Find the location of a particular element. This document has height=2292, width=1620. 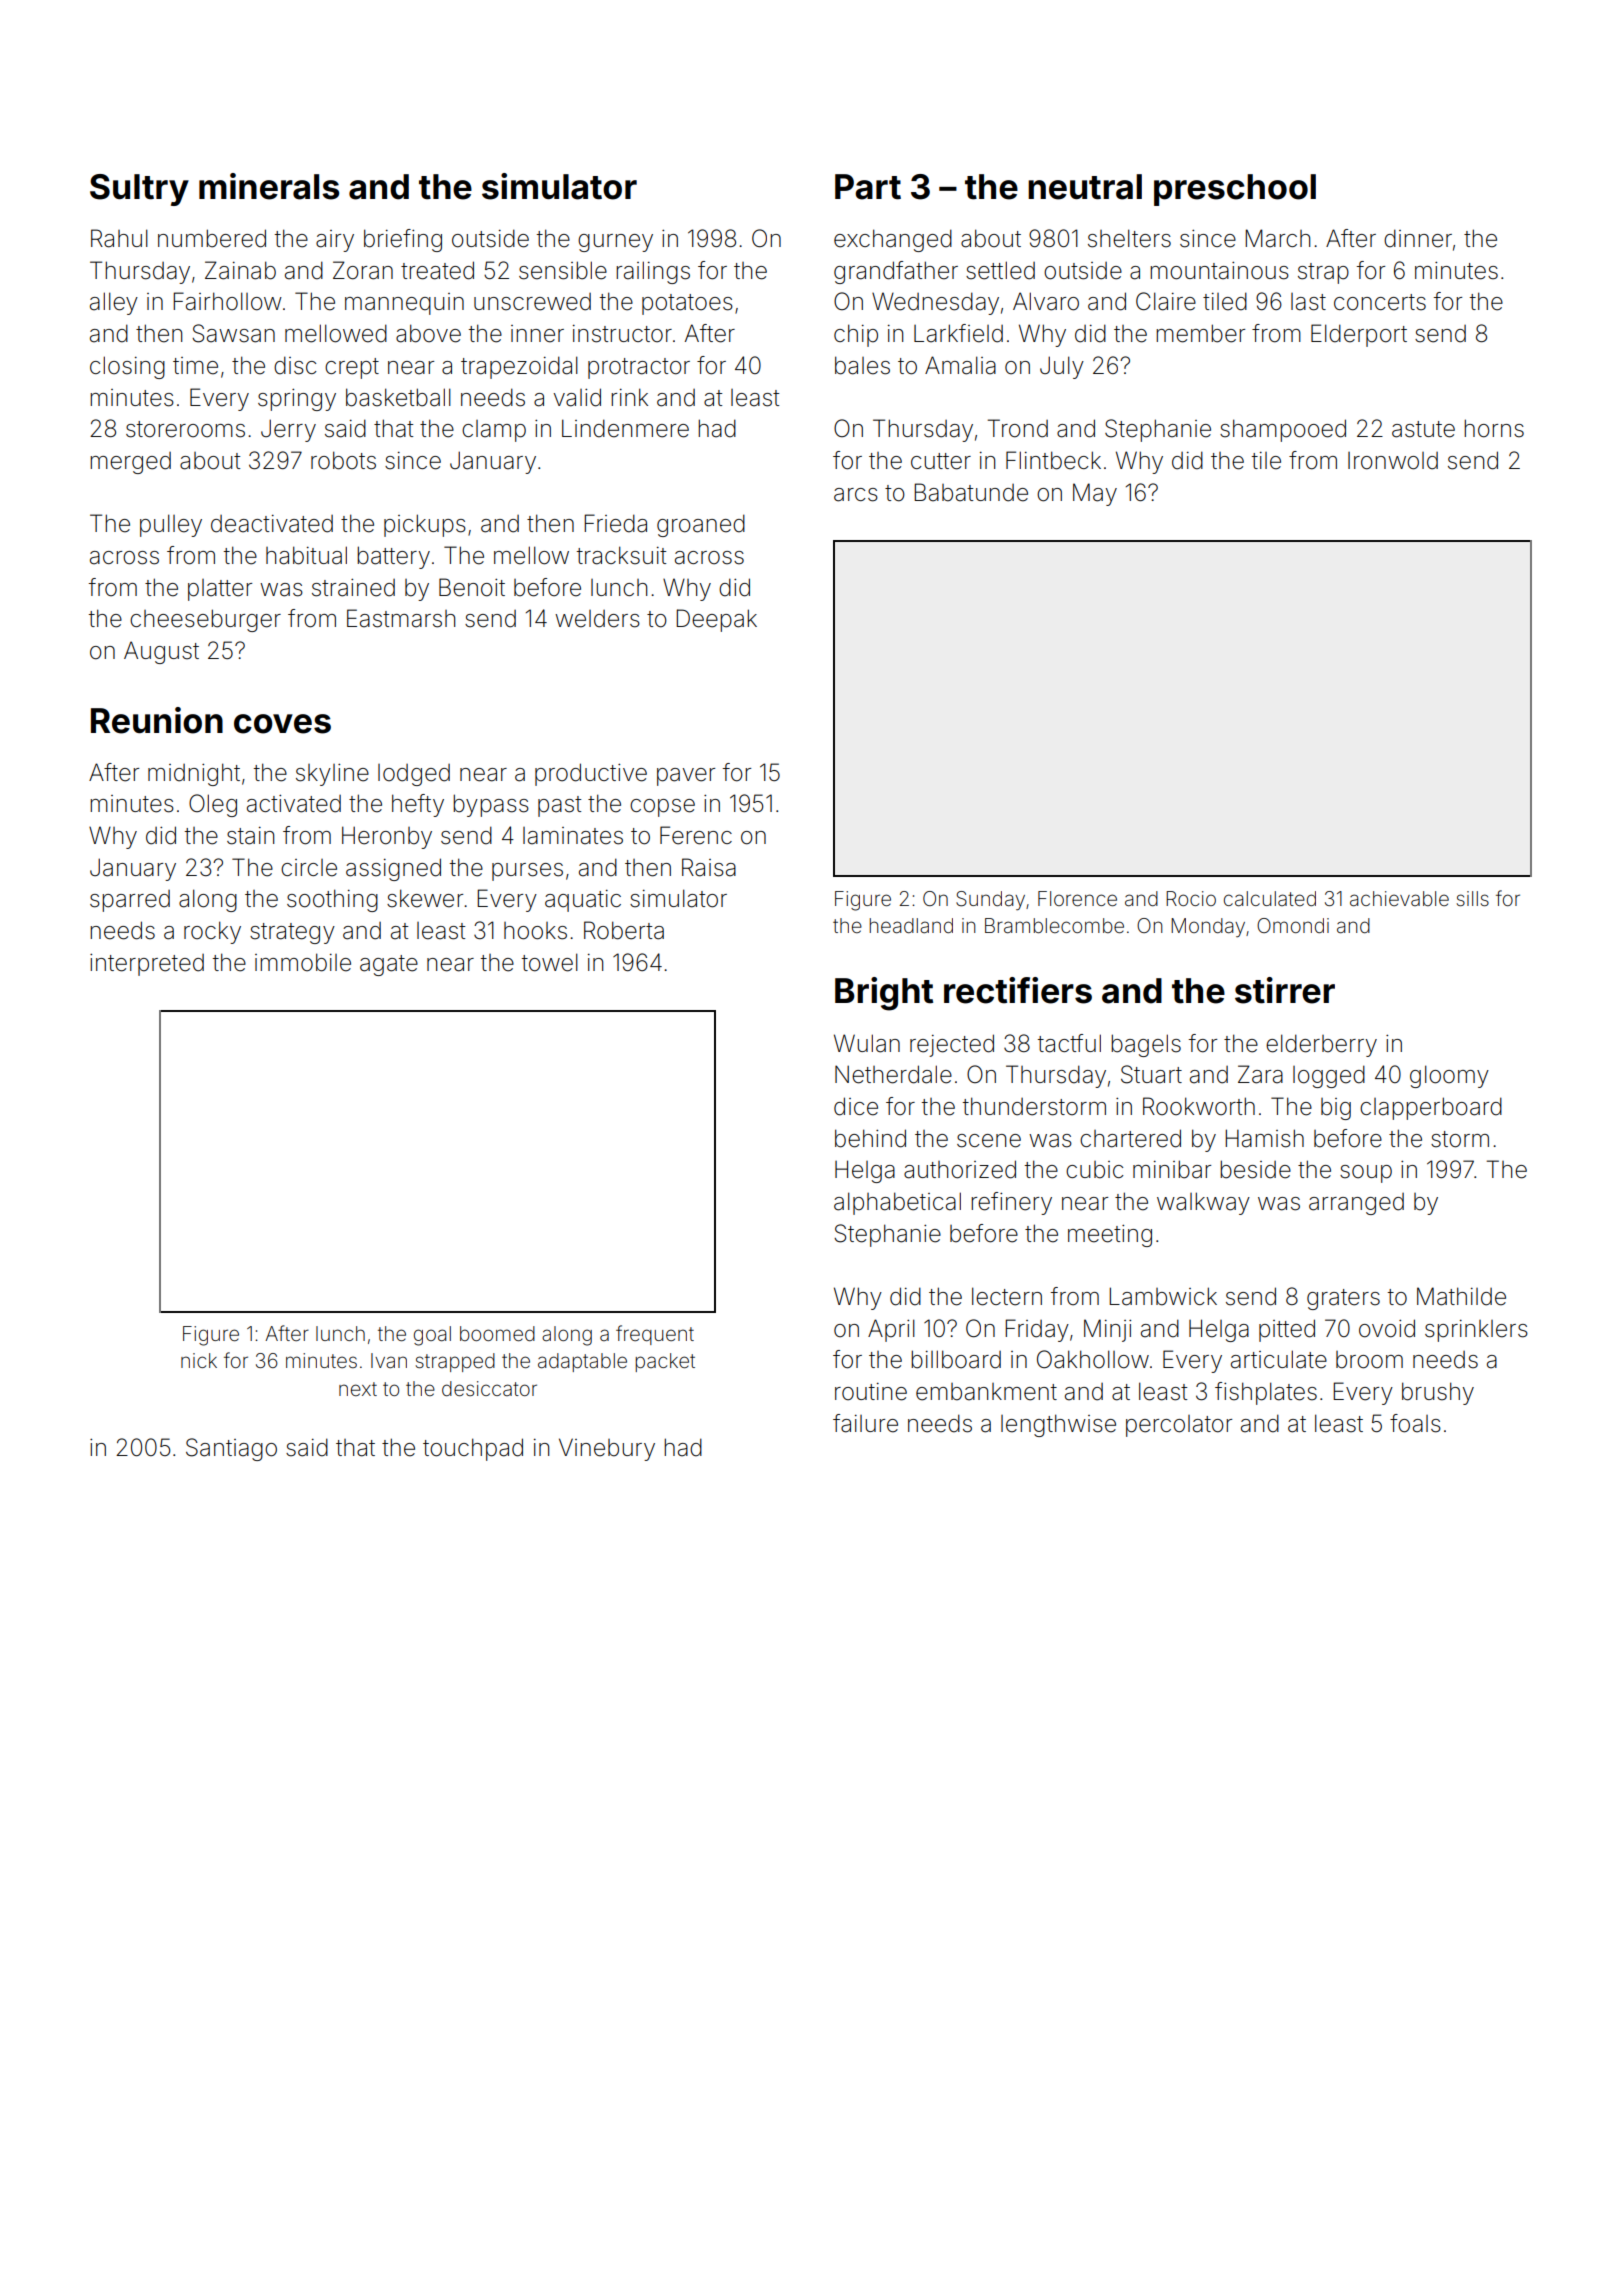

habitual is located at coordinates (306, 555).
